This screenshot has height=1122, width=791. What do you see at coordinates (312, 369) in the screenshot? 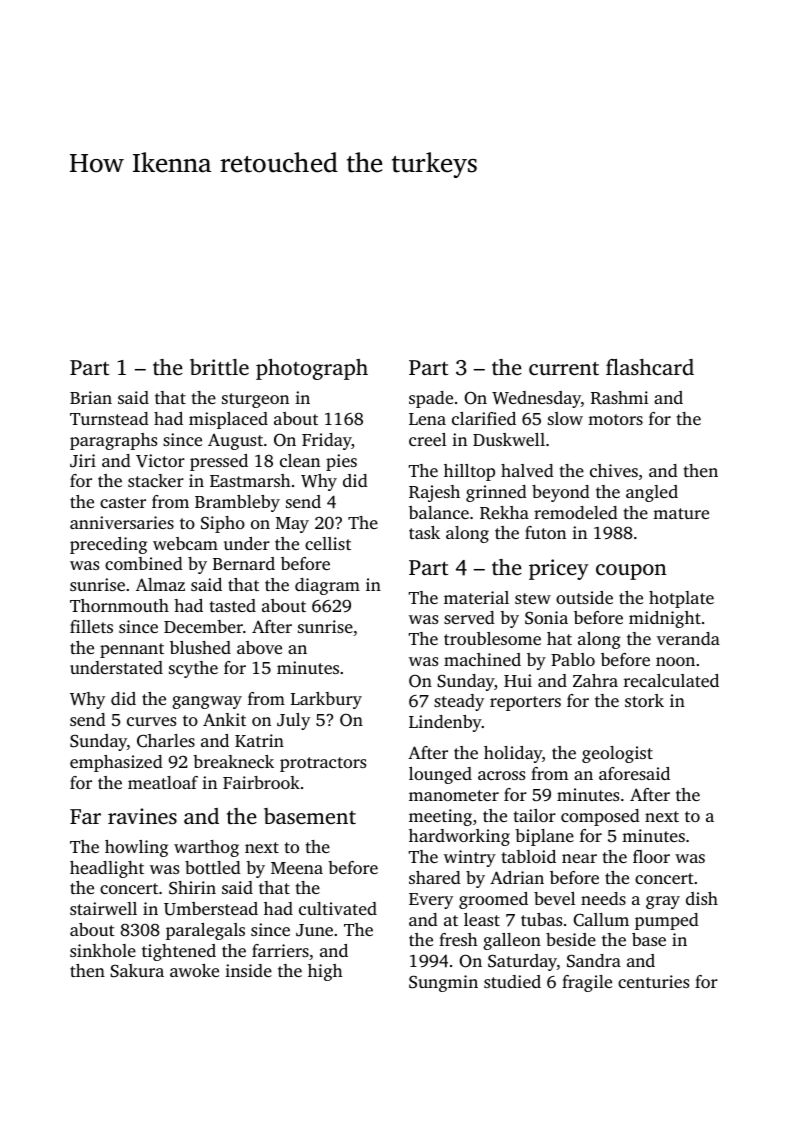
I see `photograph` at bounding box center [312, 369].
